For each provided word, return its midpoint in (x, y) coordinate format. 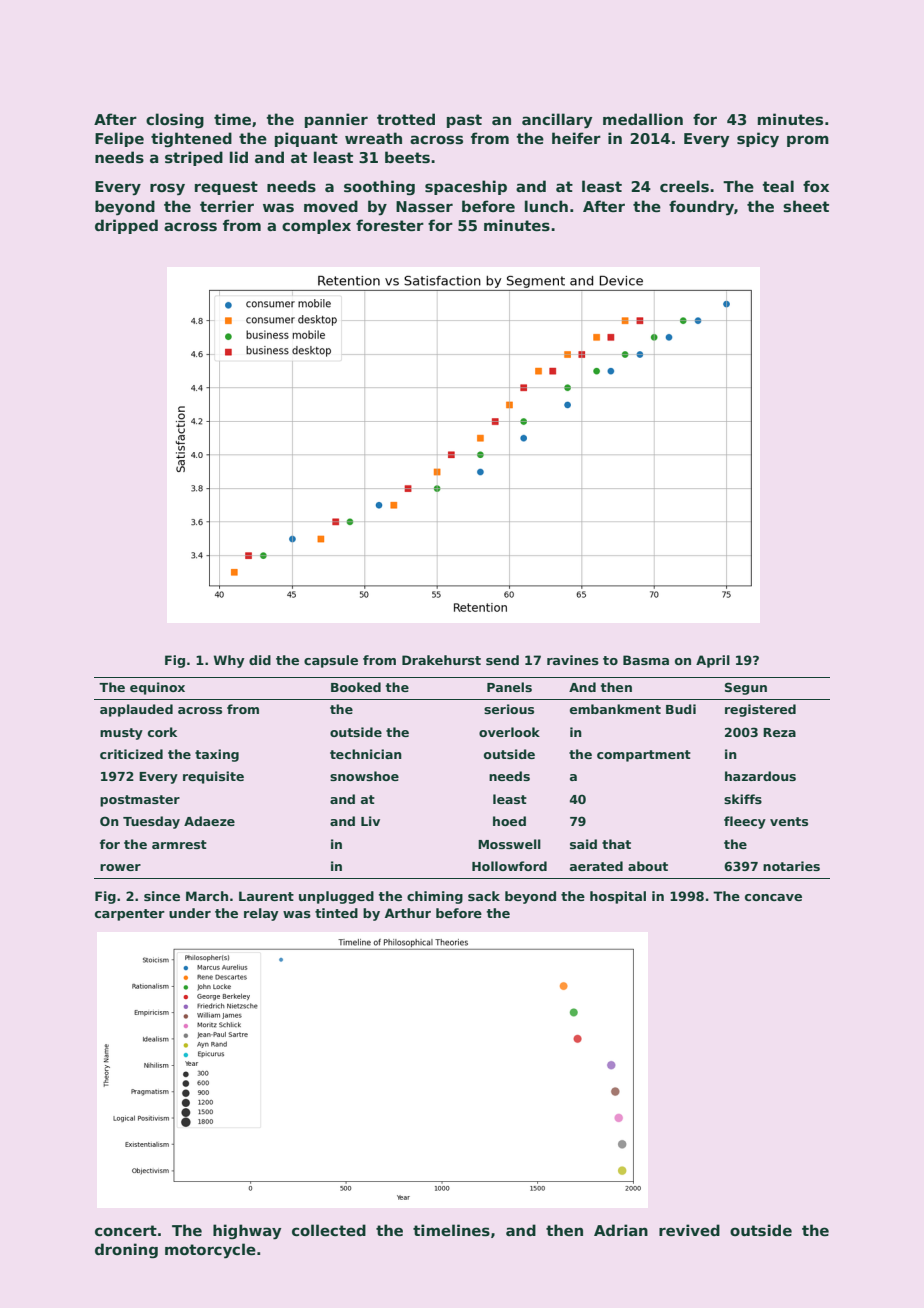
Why (229, 661)
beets (407, 157)
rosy (167, 189)
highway (247, 1232)
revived (689, 1230)
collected (329, 1230)
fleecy (745, 822)
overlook (509, 732)
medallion (643, 119)
